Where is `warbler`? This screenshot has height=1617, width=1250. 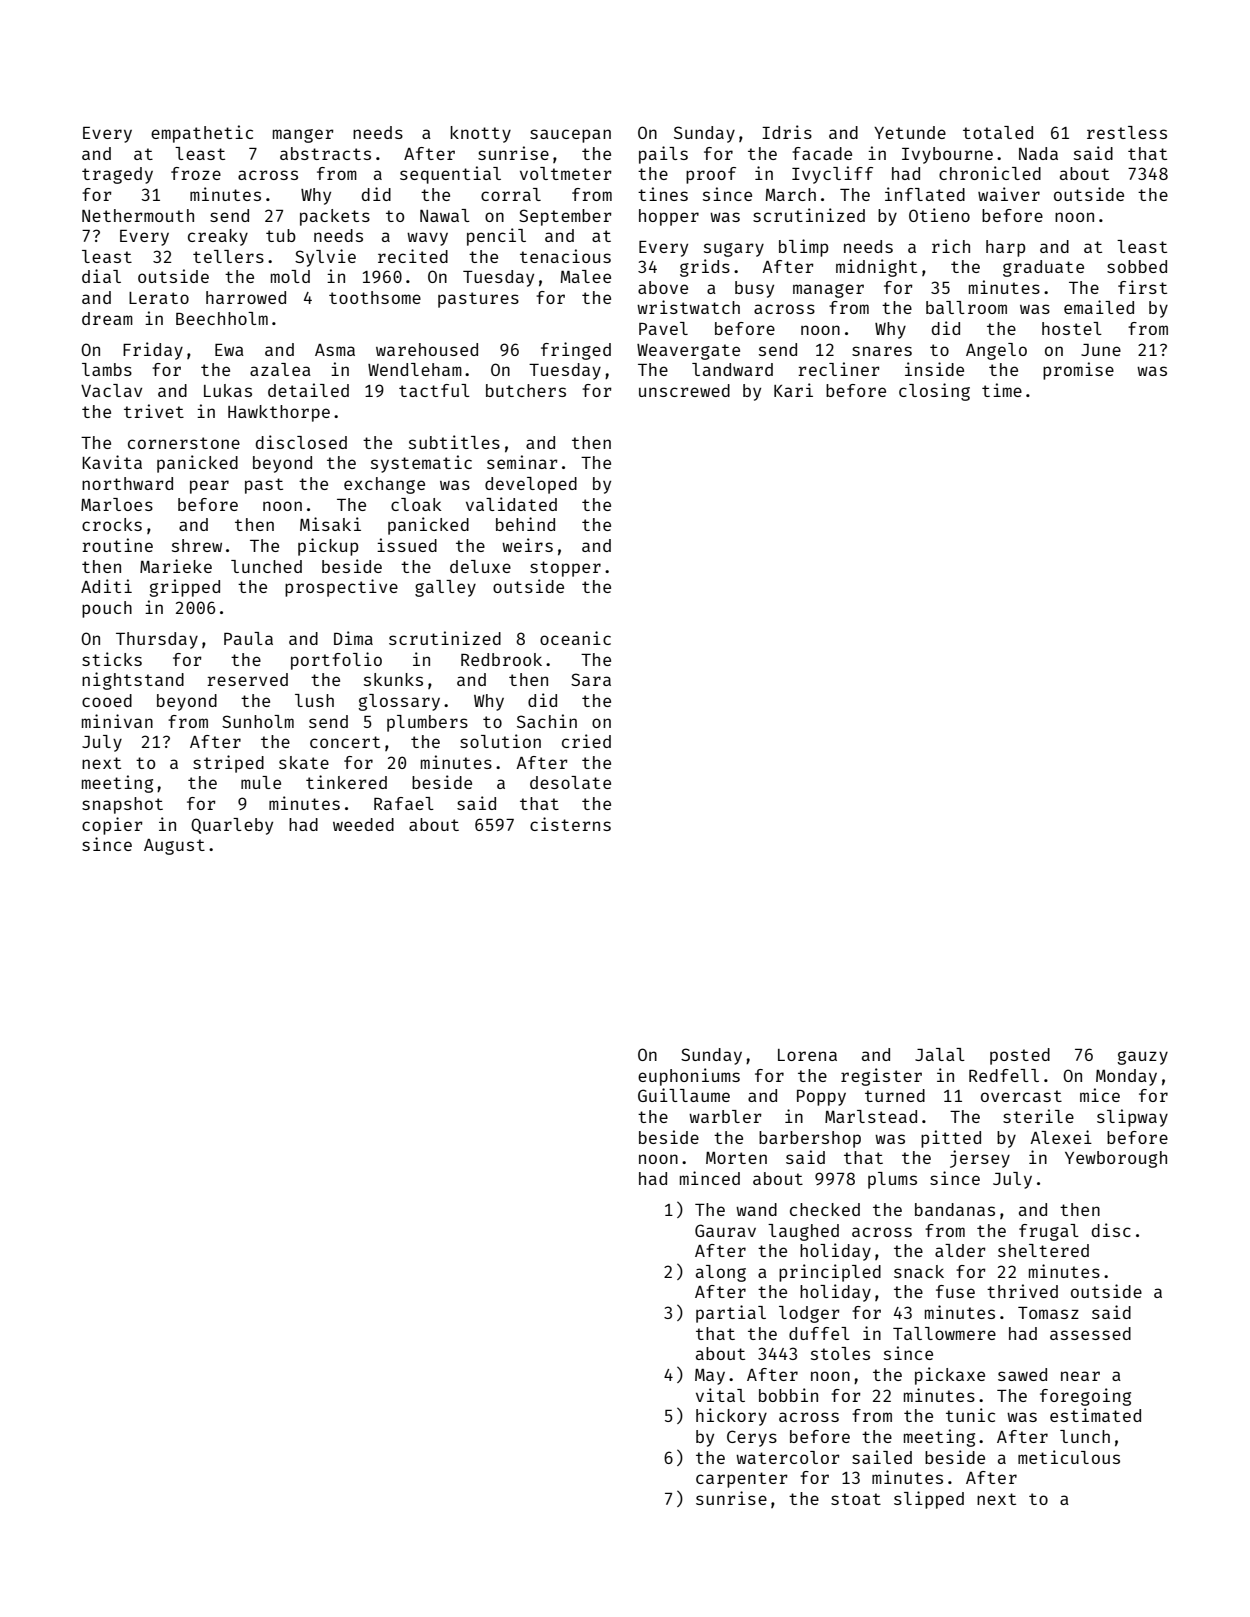
warbler is located at coordinates (725, 1116).
